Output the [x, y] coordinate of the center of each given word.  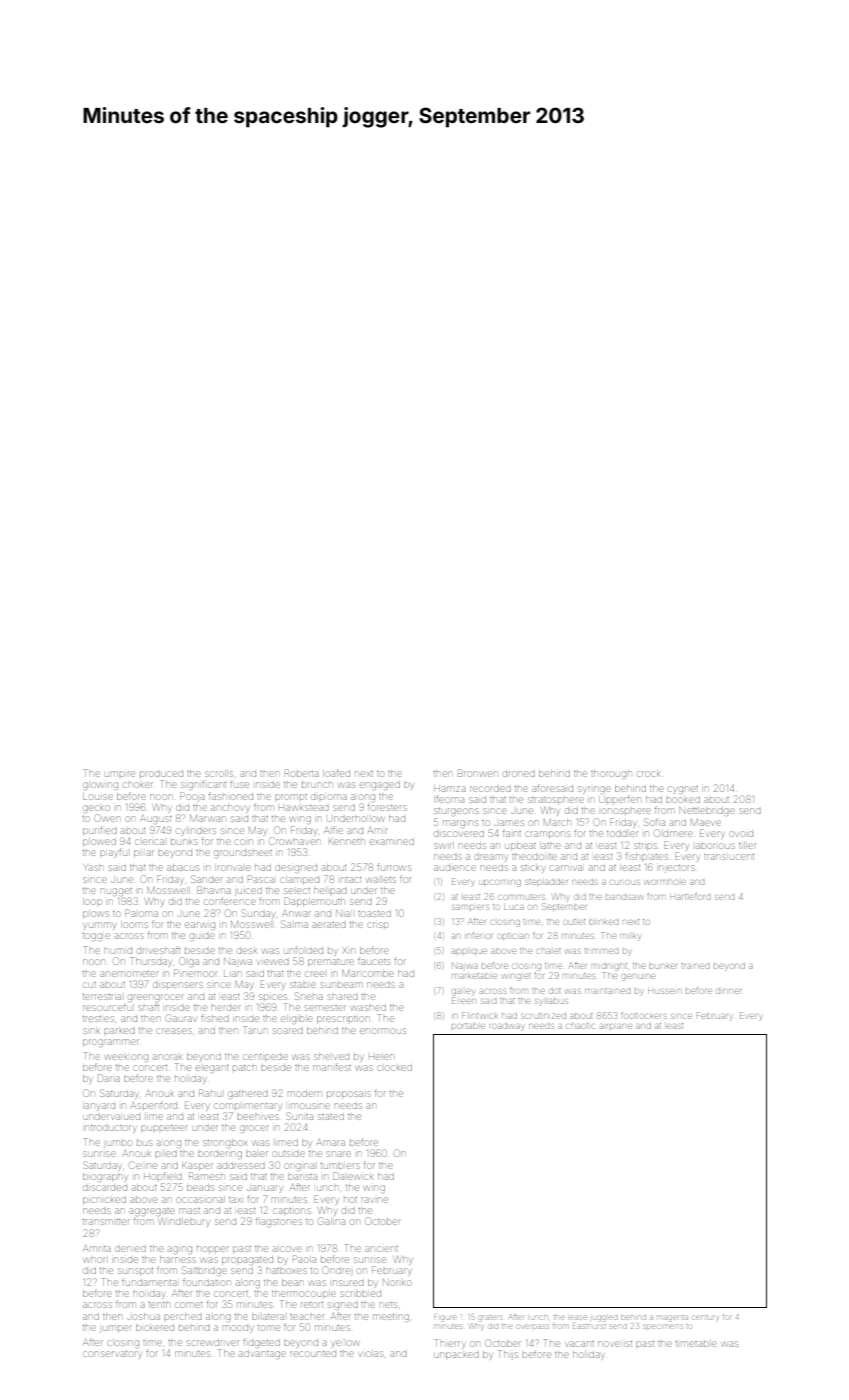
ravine [374, 1200]
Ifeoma [450, 800]
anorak [168, 1056]
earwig [200, 926]
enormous [383, 1031]
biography [105, 1177]
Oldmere [673, 833]
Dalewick [353, 1176]
